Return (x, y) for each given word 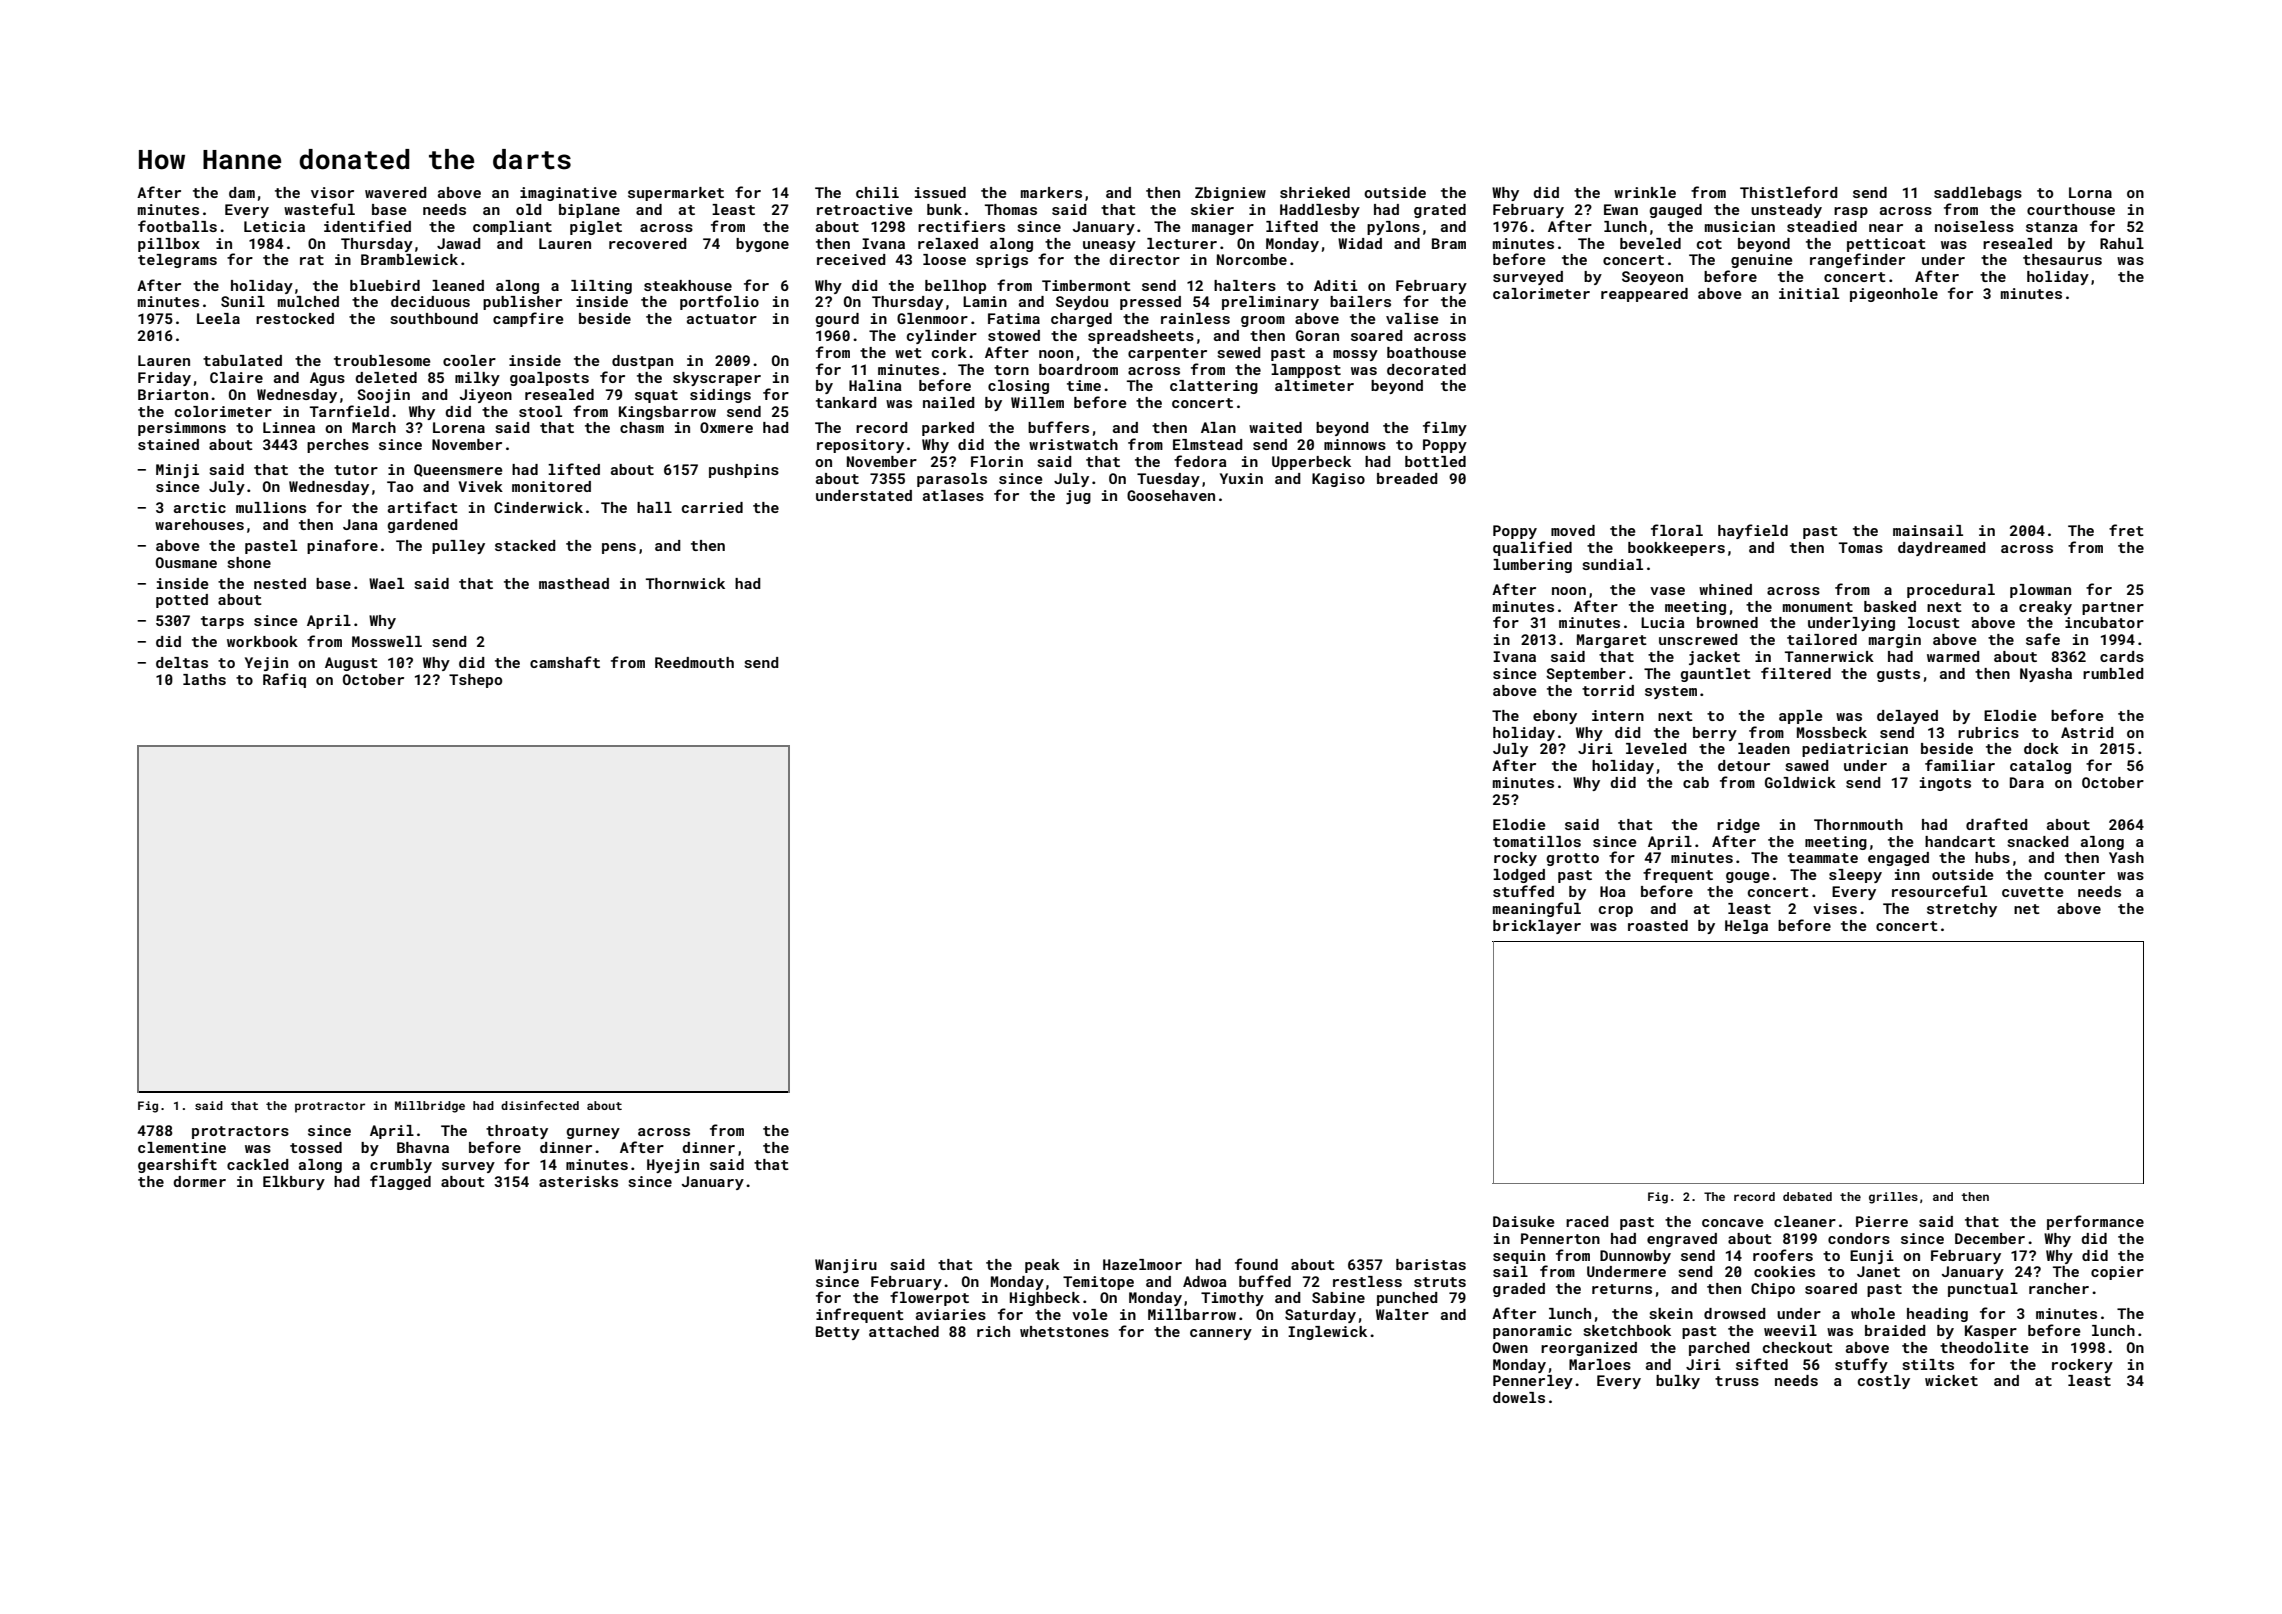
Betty (838, 1333)
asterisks (578, 1181)
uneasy (1109, 246)
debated (1807, 1196)
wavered (396, 192)
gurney (593, 1133)
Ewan (1621, 209)
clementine (182, 1147)
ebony (1555, 717)
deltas (182, 662)
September (1586, 675)
